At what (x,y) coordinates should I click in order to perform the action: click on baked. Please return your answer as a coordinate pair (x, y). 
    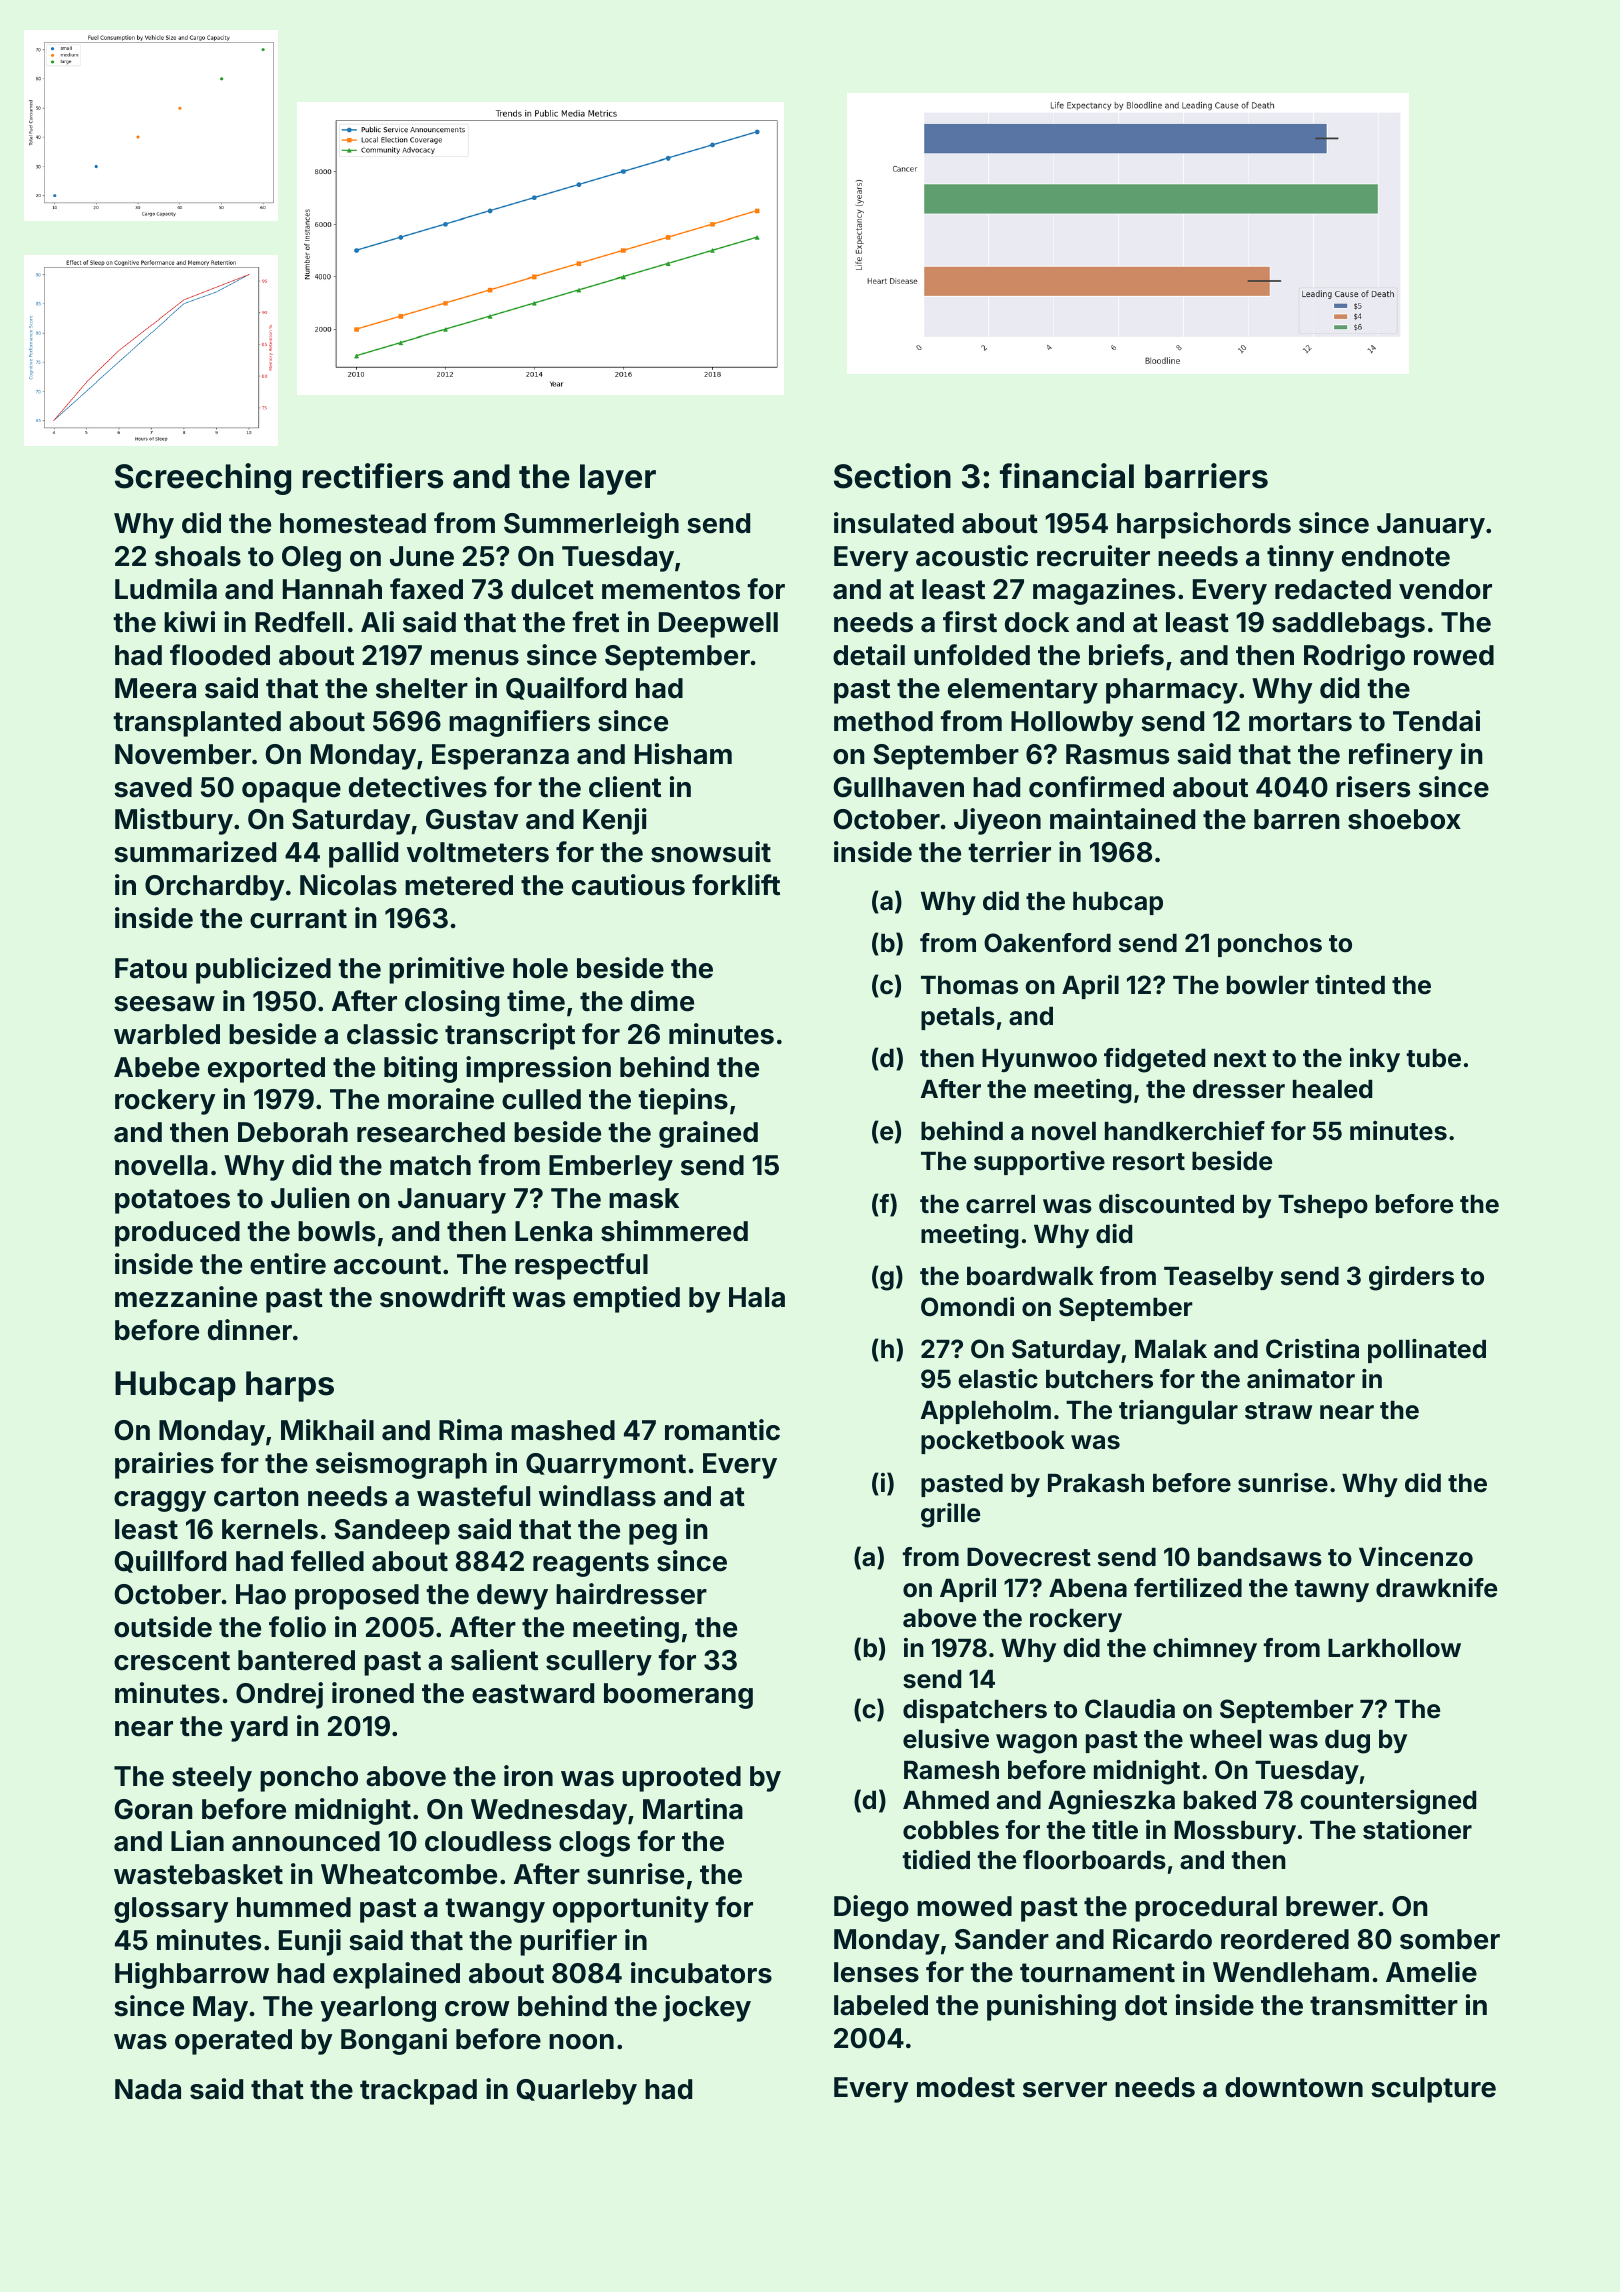
    Looking at the image, I should click on (1220, 1800).
